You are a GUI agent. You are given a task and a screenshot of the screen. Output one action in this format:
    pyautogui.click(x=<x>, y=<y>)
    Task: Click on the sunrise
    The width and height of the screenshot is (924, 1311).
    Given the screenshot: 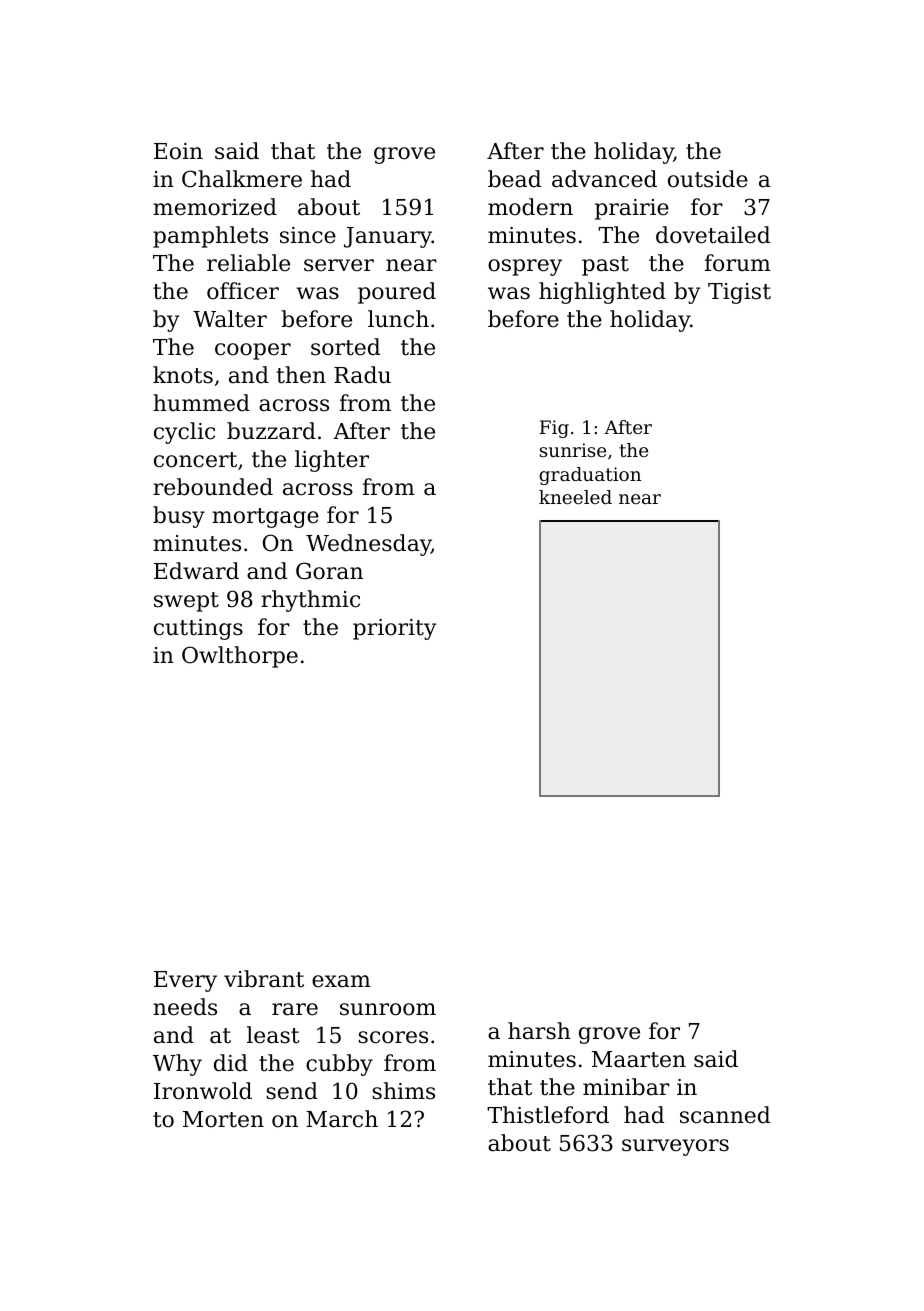 What is the action you would take?
    pyautogui.click(x=573, y=450)
